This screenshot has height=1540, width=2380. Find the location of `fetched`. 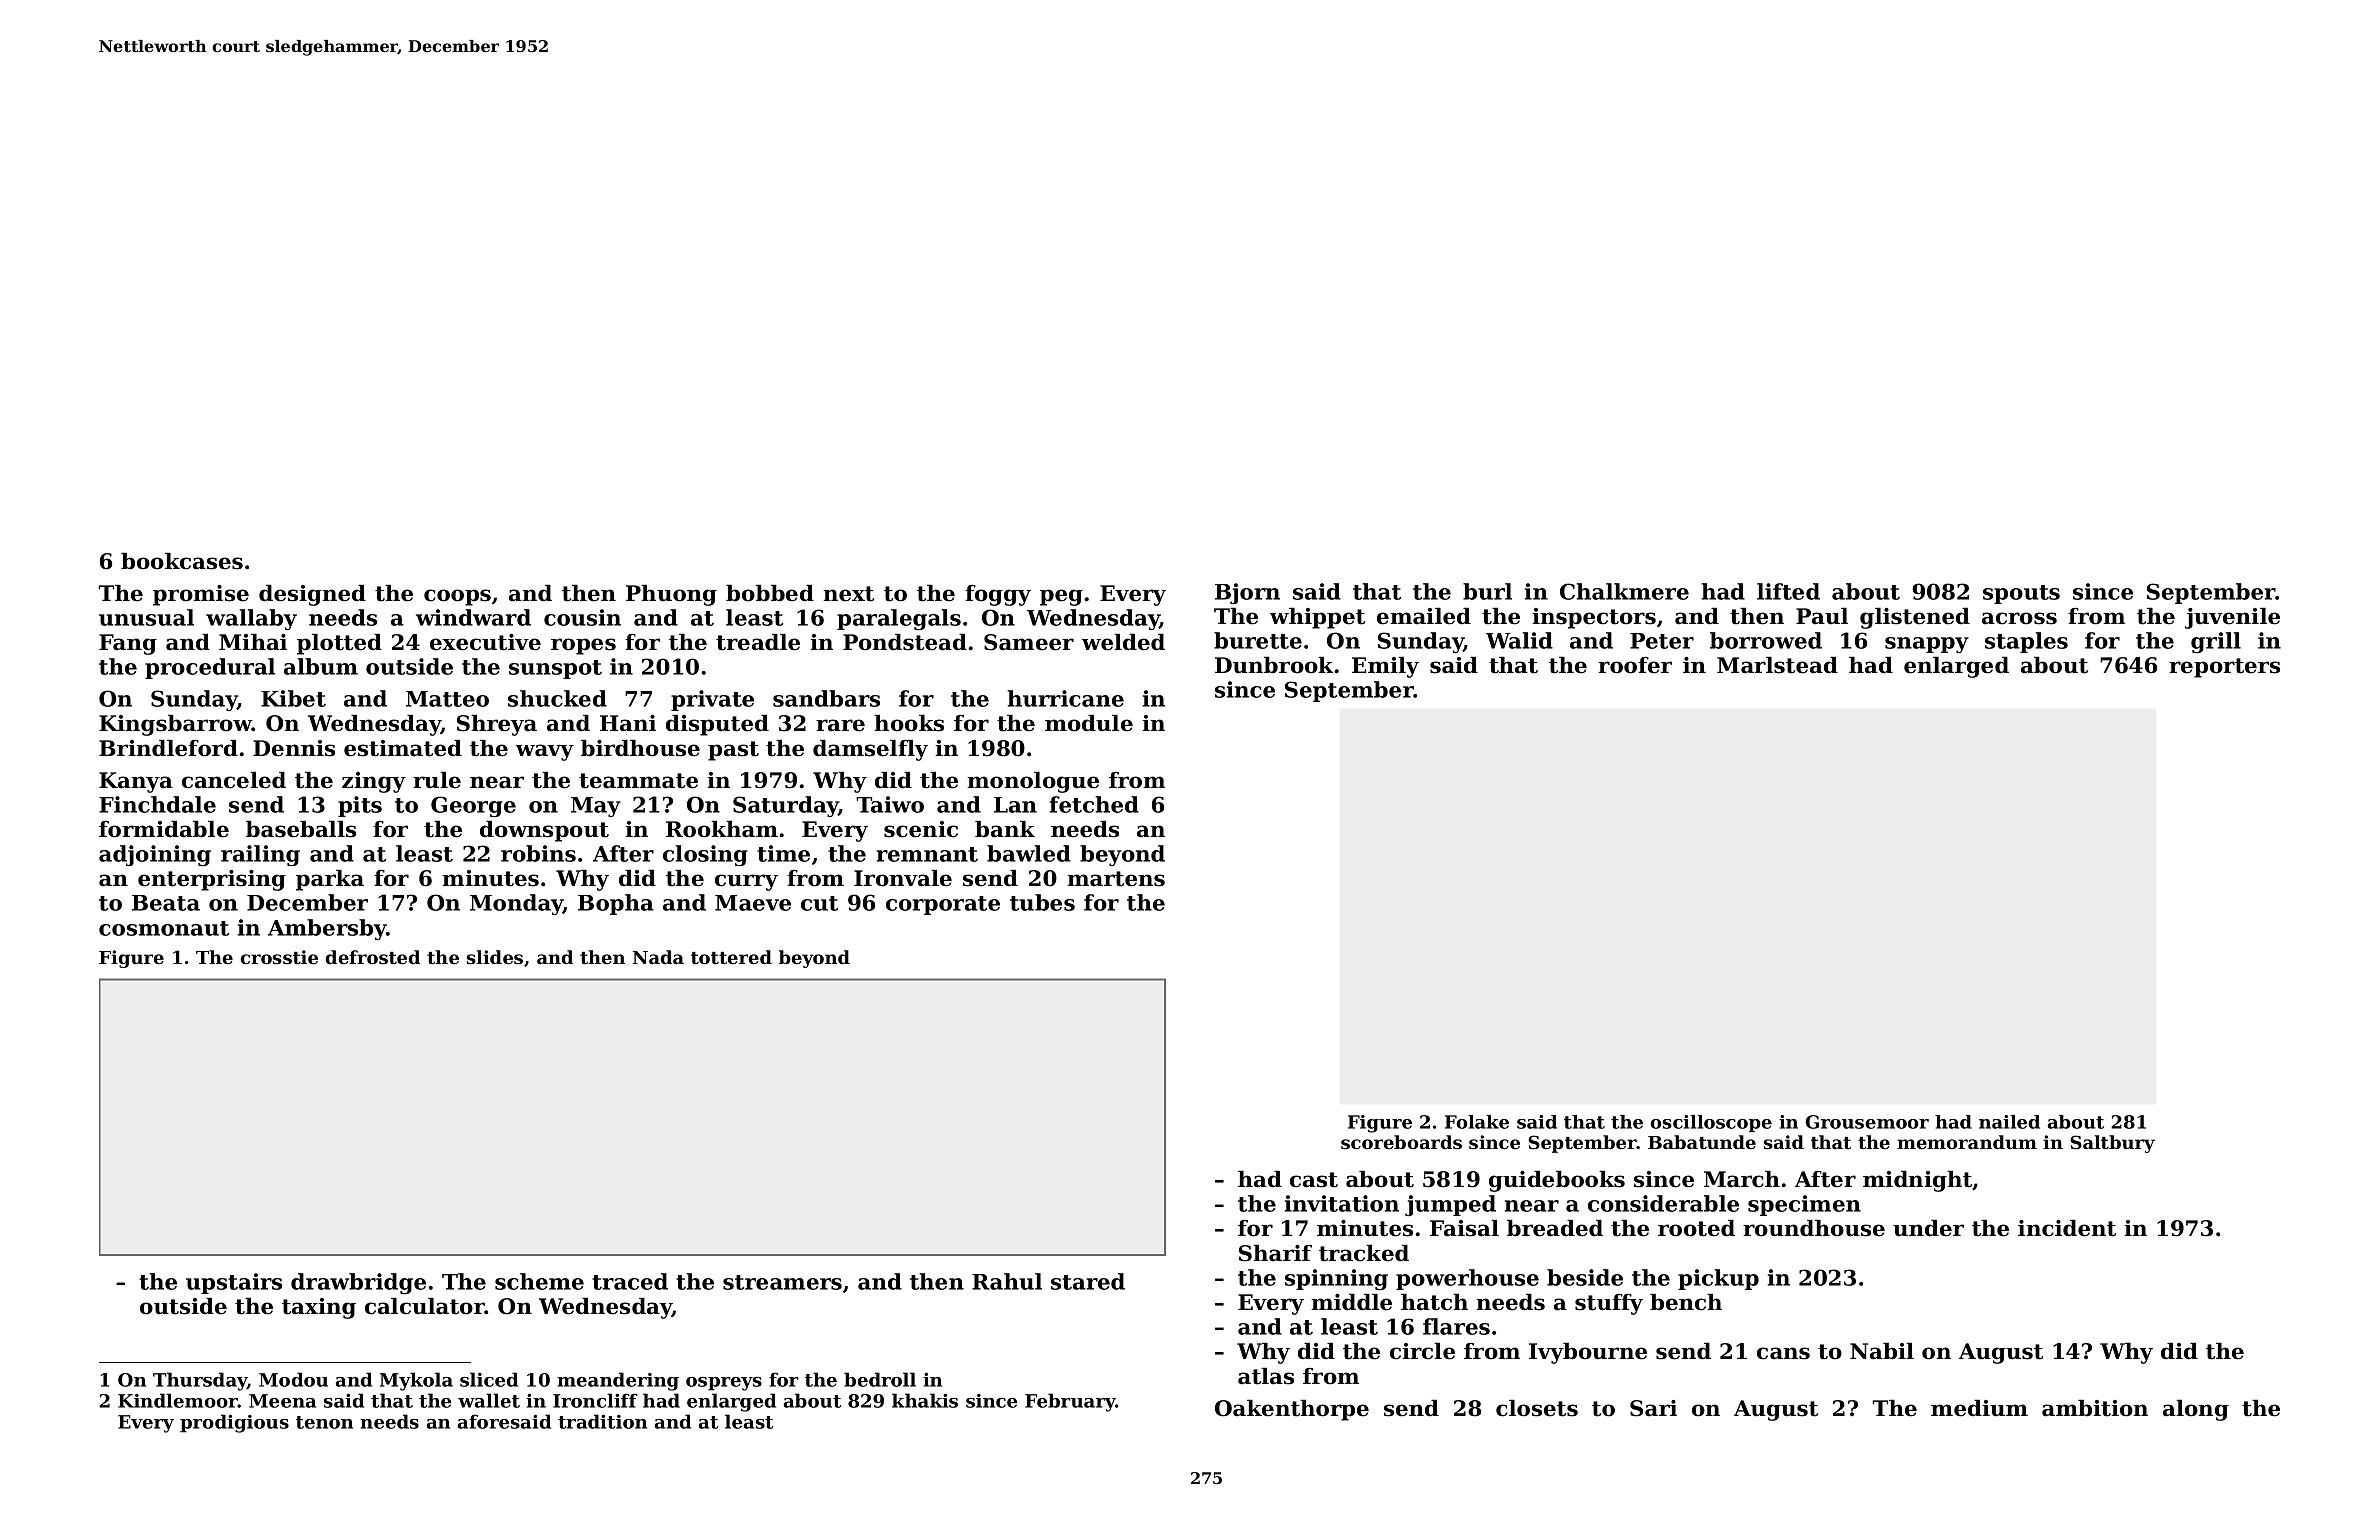

fetched is located at coordinates (1094, 804).
